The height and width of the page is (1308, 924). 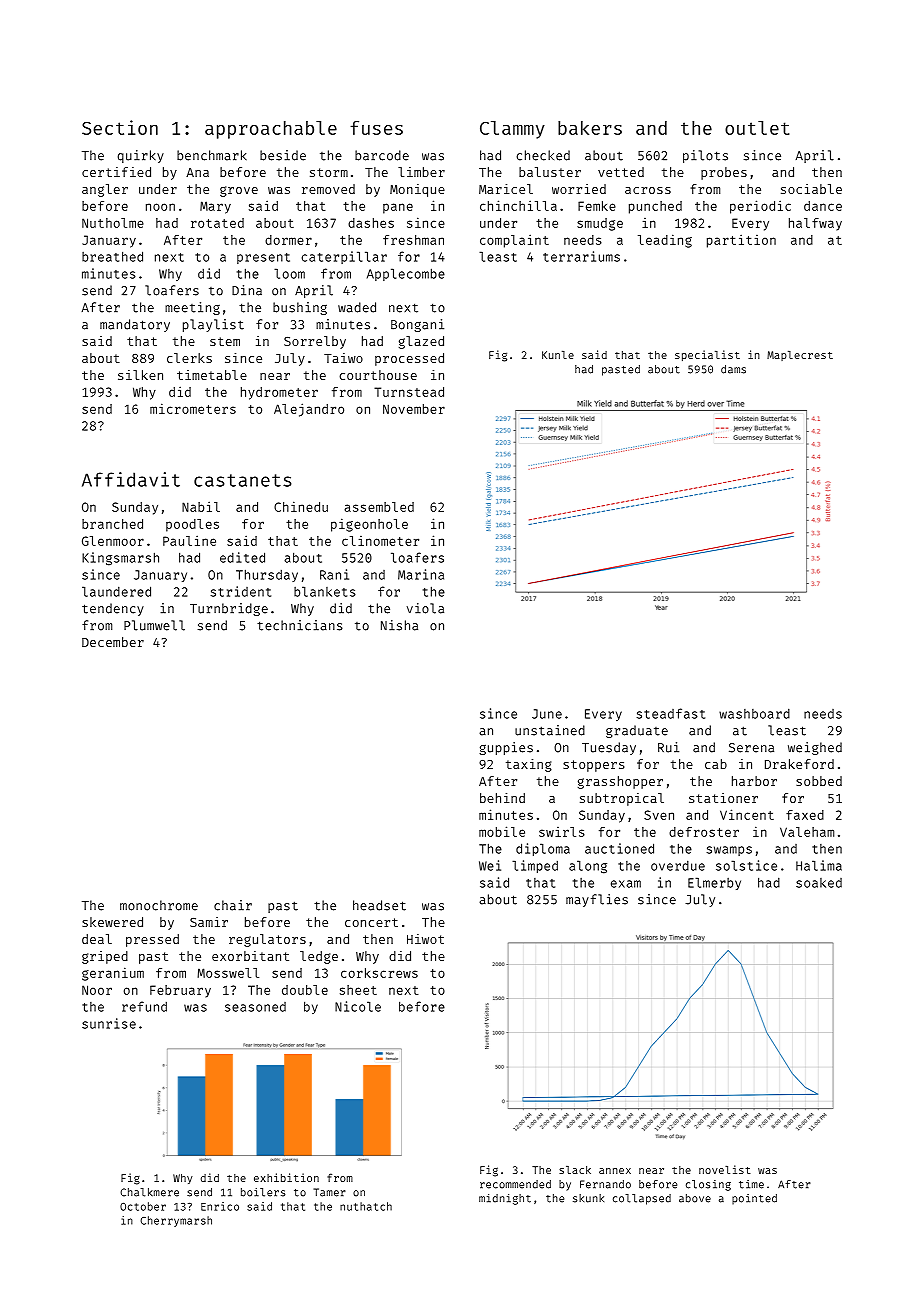 What do you see at coordinates (377, 128) in the page?
I see `fuses` at bounding box center [377, 128].
